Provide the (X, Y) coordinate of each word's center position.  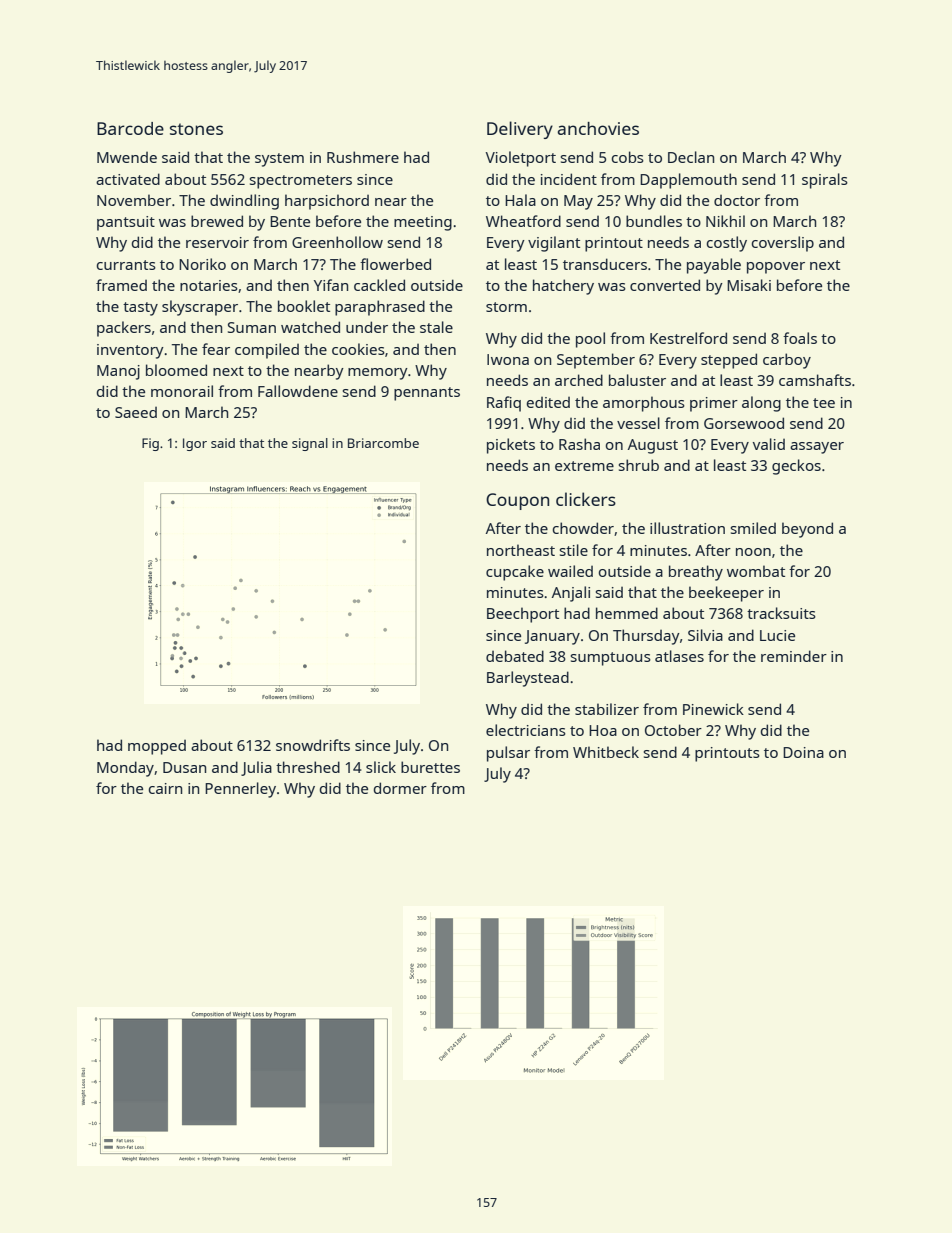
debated (515, 656)
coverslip (783, 244)
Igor (195, 444)
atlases (679, 656)
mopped (157, 747)
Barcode (130, 128)
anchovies (598, 128)
